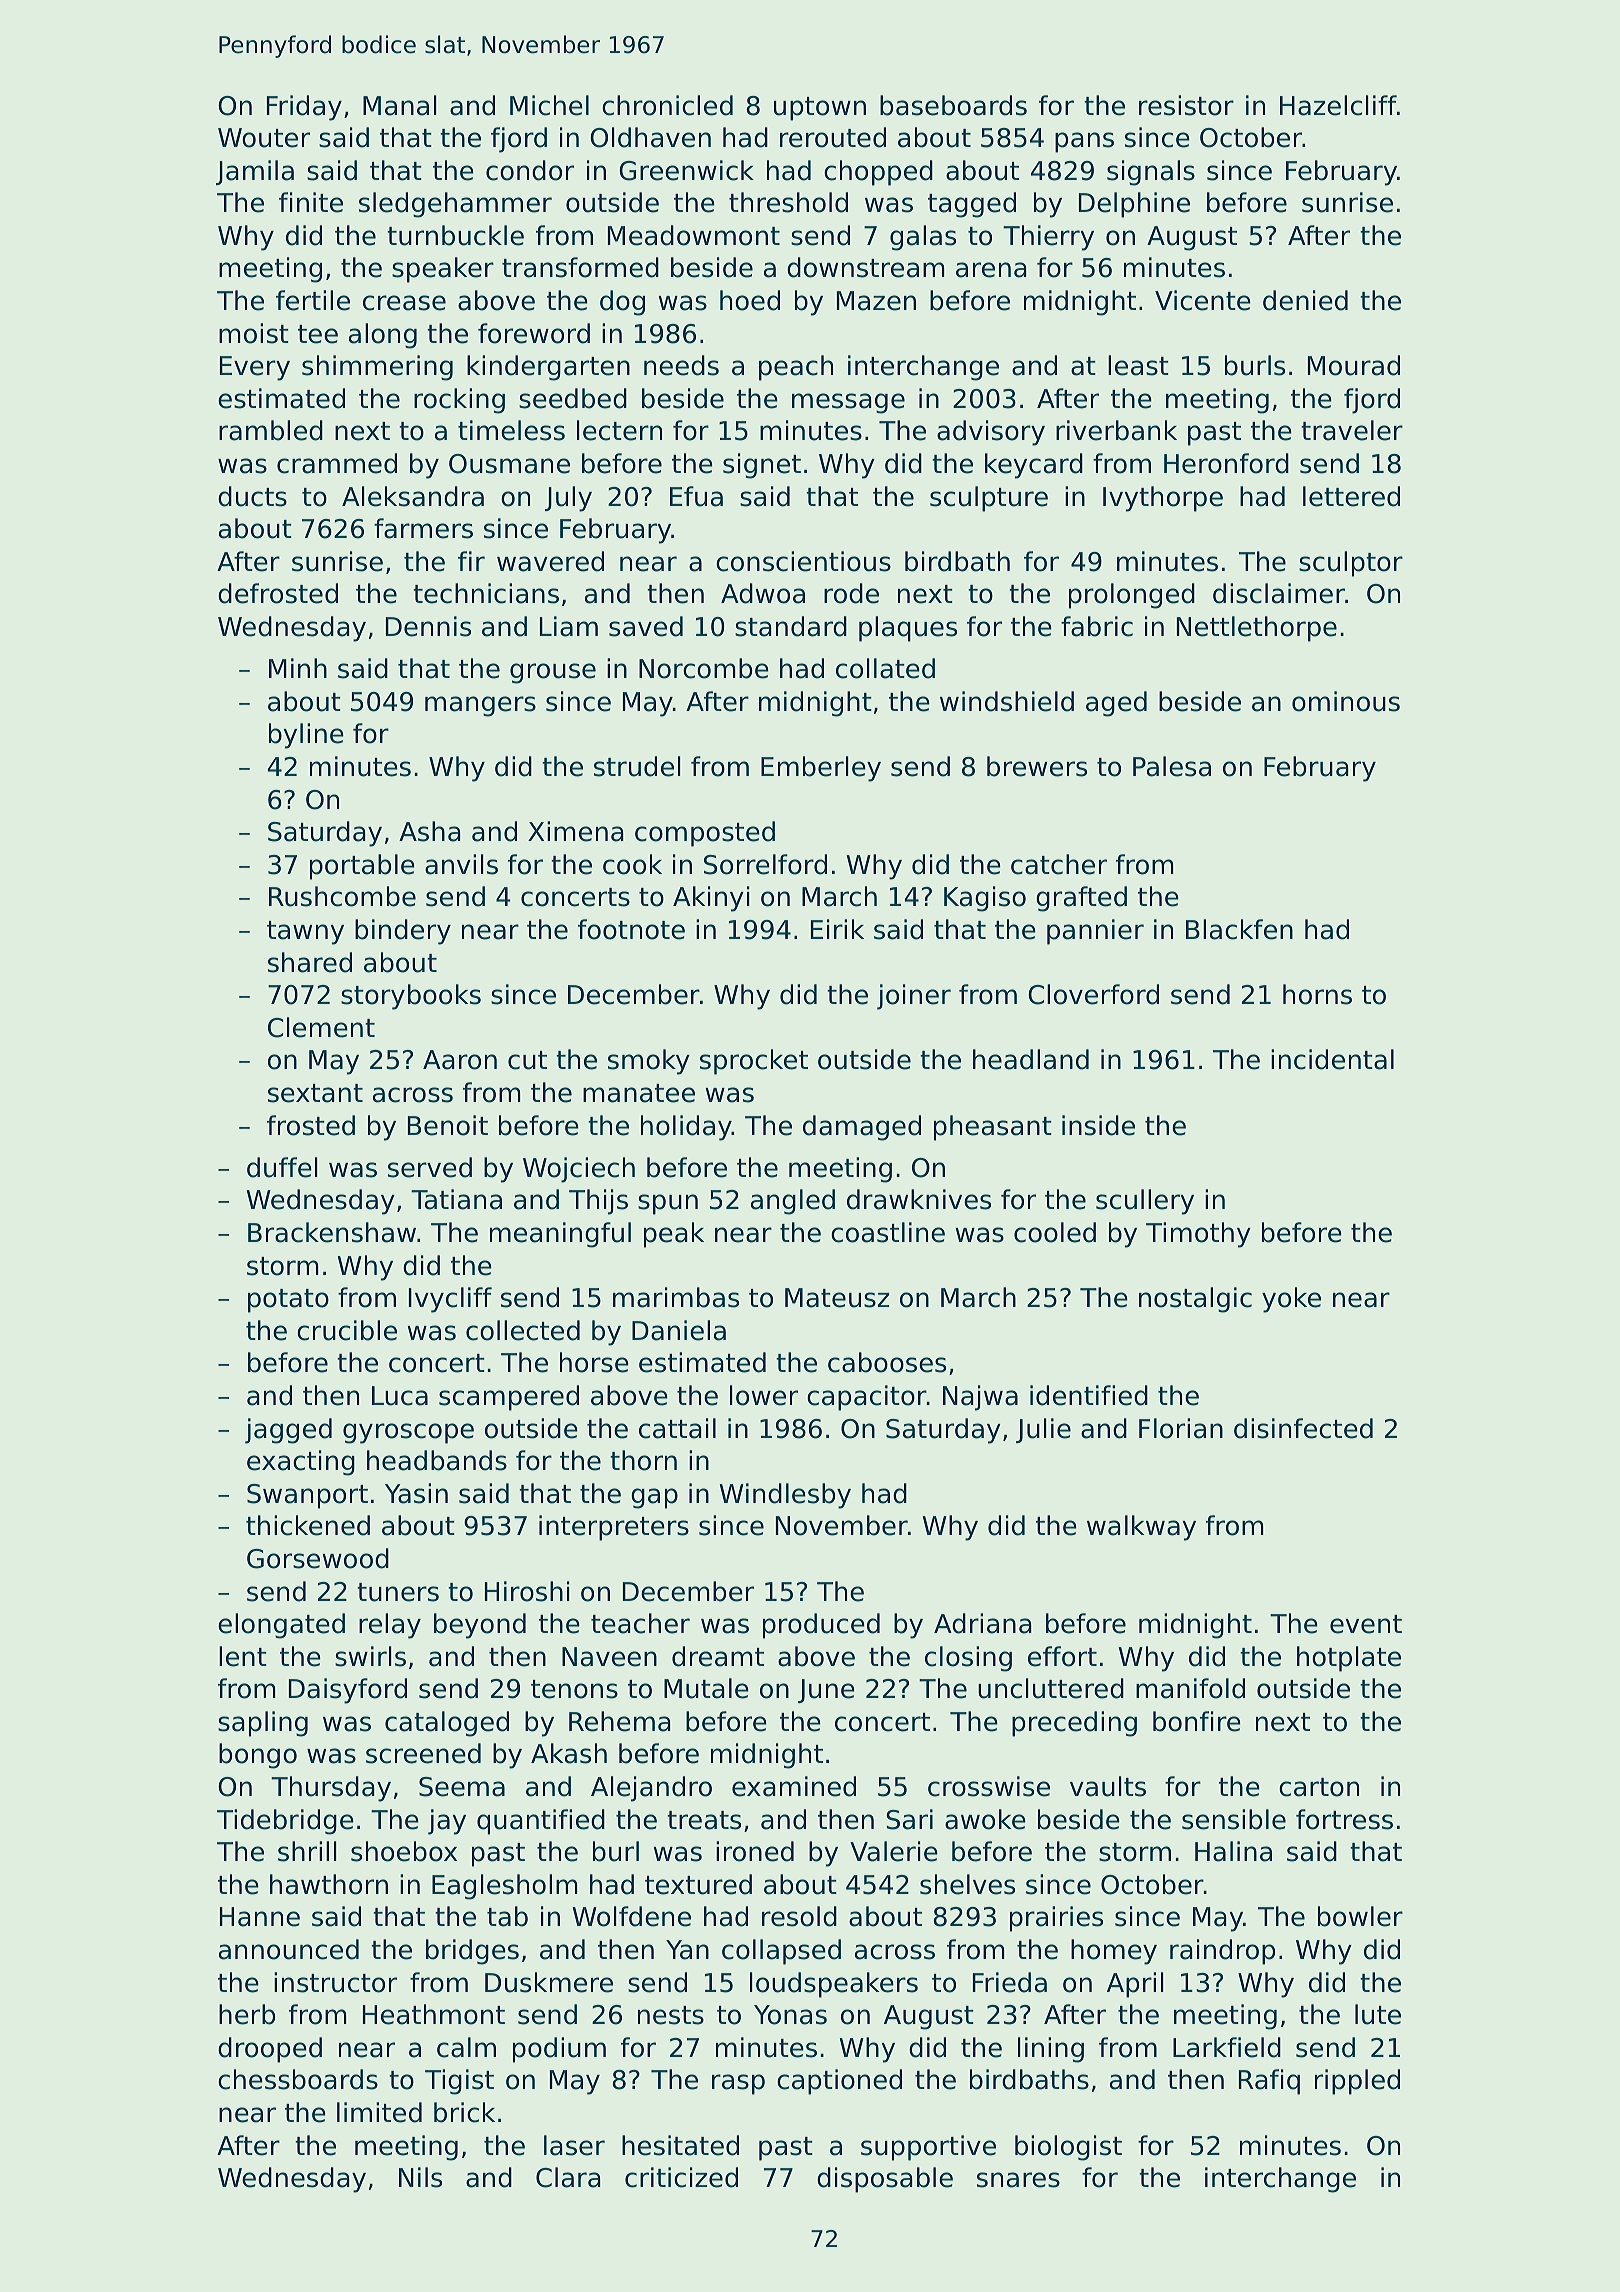 The height and width of the screenshot is (2292, 1620). What do you see at coordinates (953, 105) in the screenshot?
I see `baseboards` at bounding box center [953, 105].
